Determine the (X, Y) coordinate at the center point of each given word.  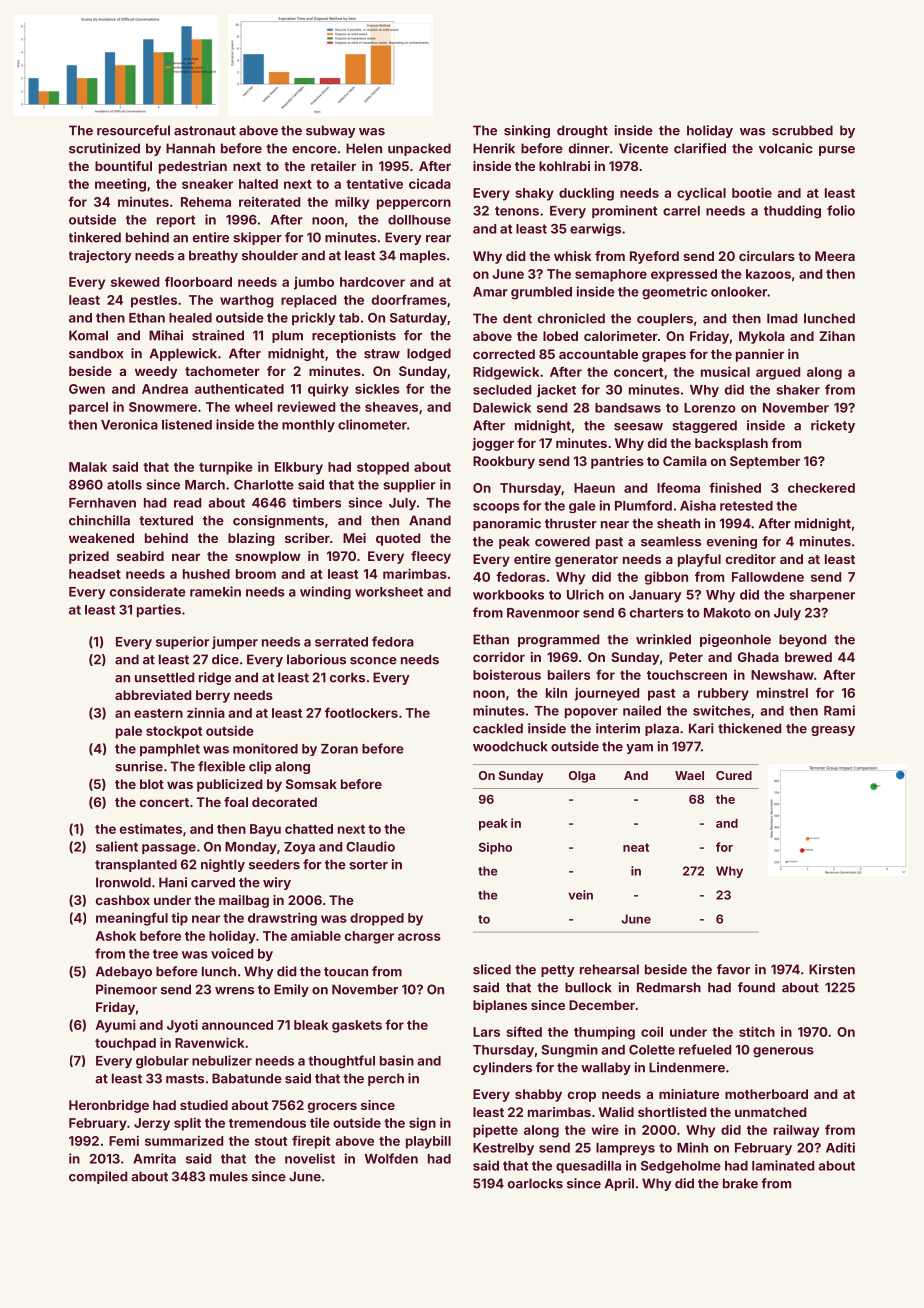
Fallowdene (768, 577)
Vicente (643, 148)
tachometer (222, 371)
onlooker (739, 292)
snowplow (268, 557)
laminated (783, 1165)
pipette (495, 1131)
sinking (527, 131)
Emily (291, 990)
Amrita (154, 1158)
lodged (429, 354)
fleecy (431, 557)
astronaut (205, 131)
